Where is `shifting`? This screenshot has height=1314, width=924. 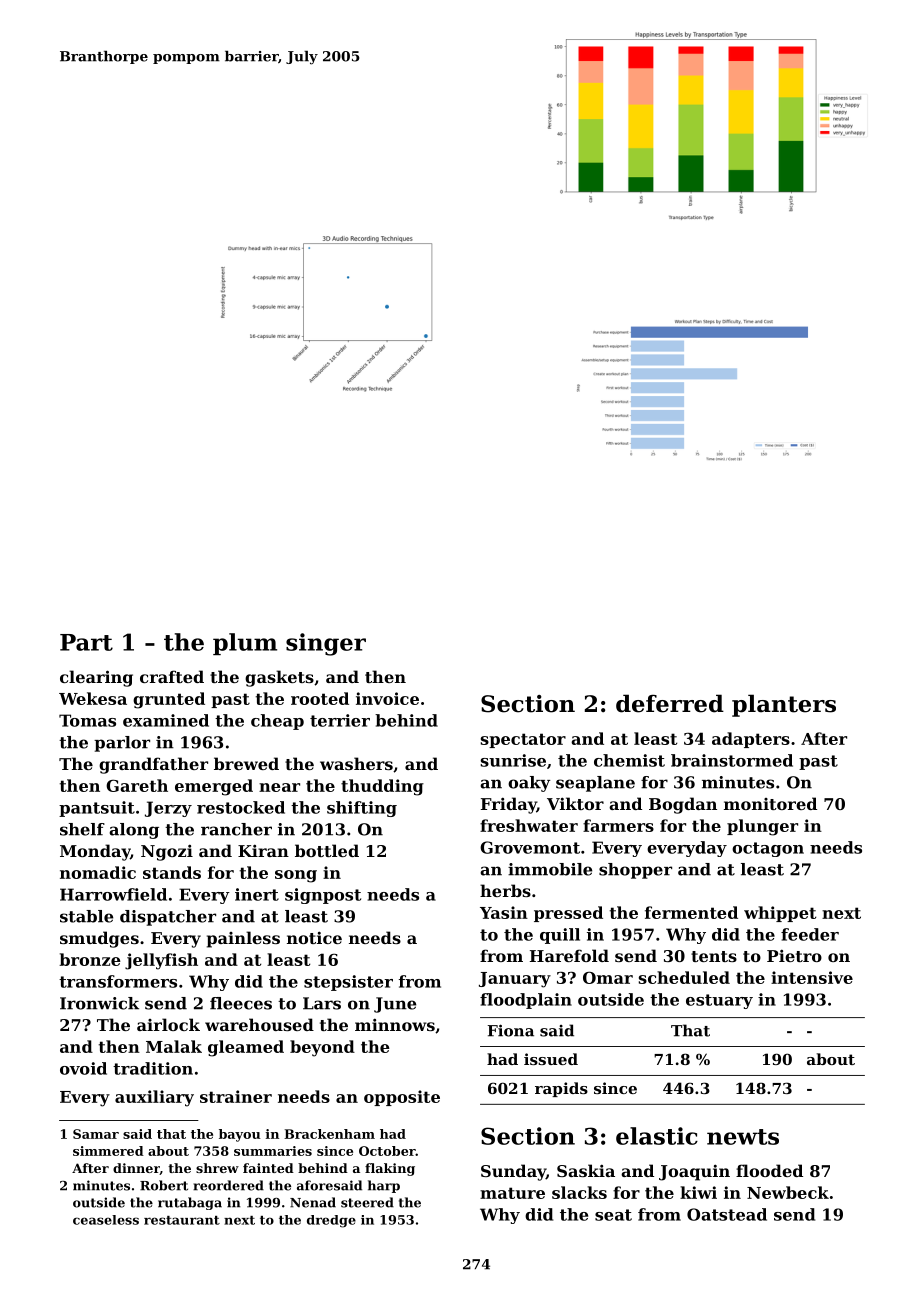
shifting is located at coordinates (362, 809).
